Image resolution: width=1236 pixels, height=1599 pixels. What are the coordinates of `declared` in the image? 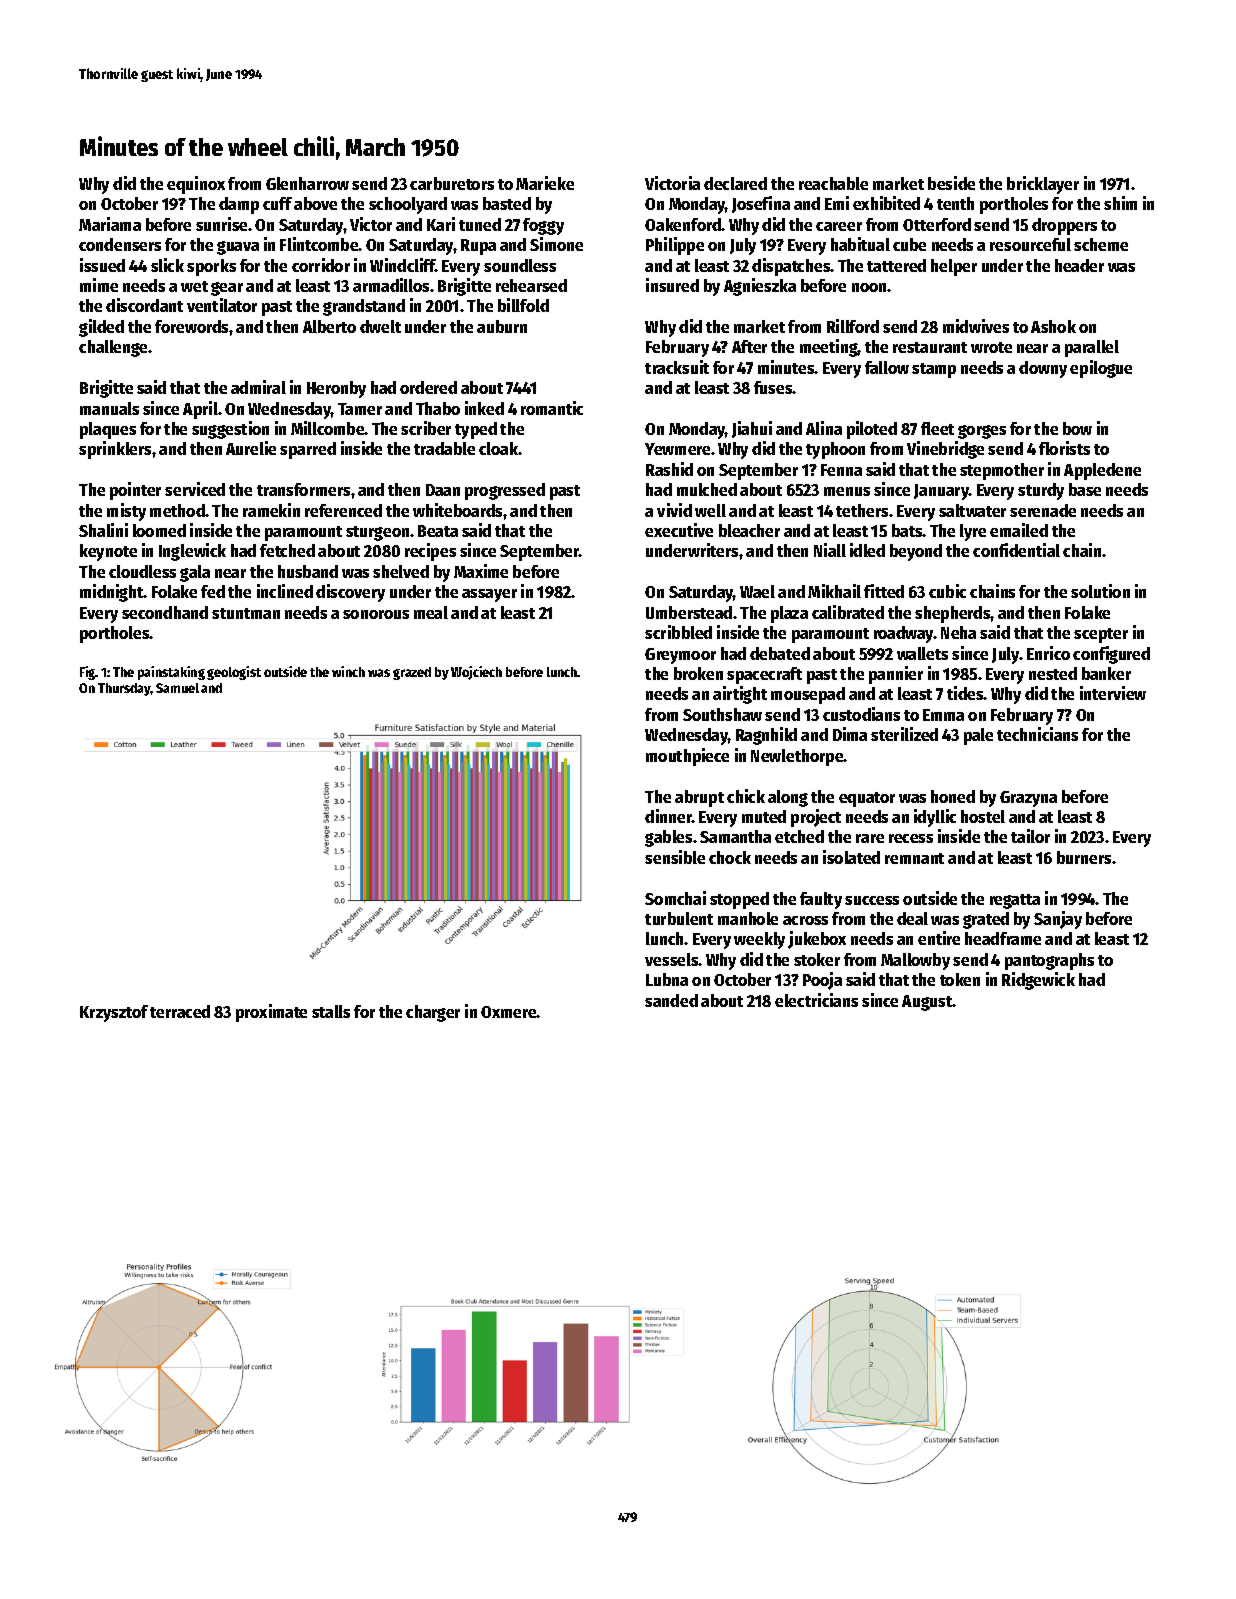 It's located at (735, 183).
